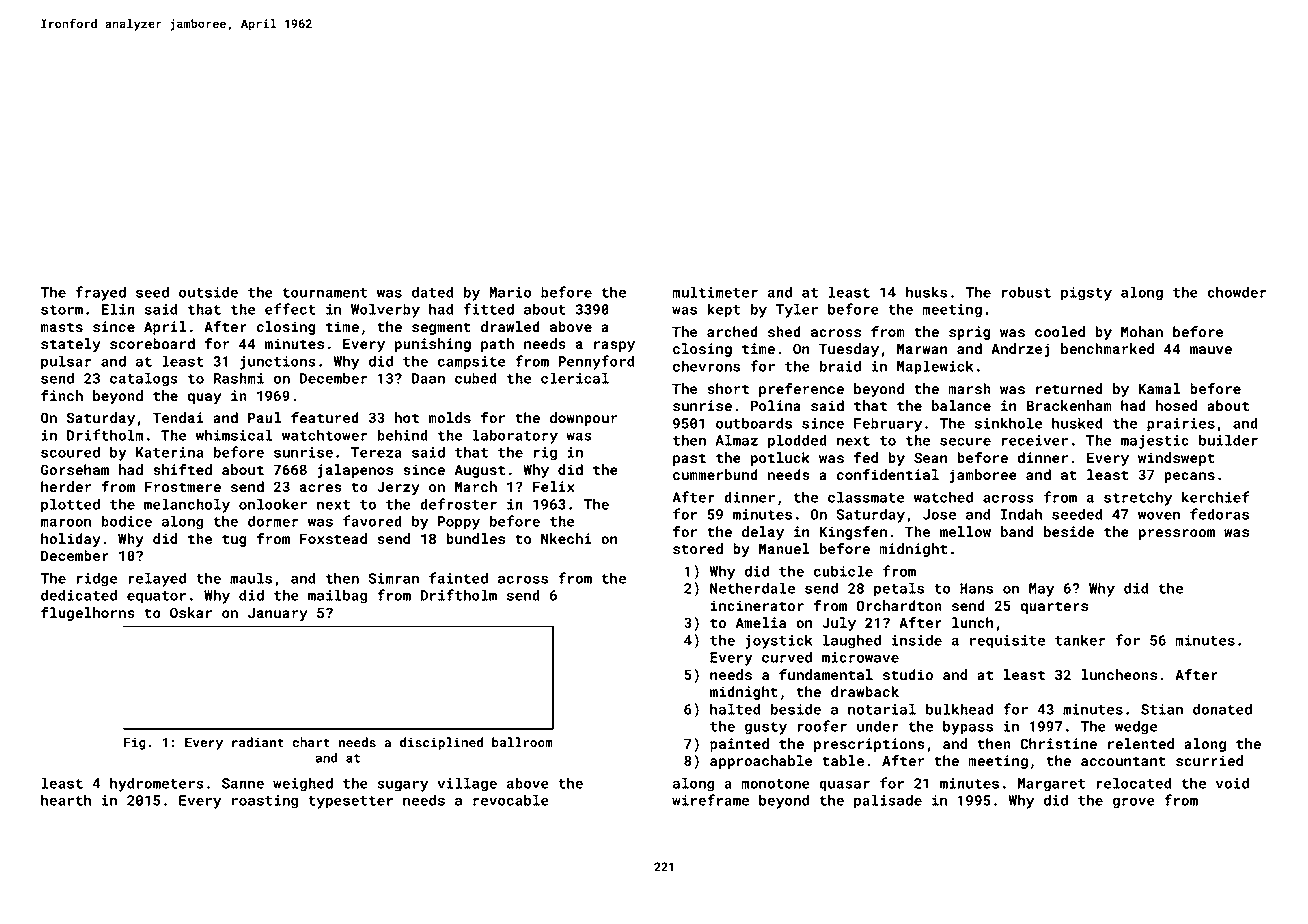 The height and width of the document is (924, 1308). What do you see at coordinates (723, 310) in the document?
I see `kept` at bounding box center [723, 310].
